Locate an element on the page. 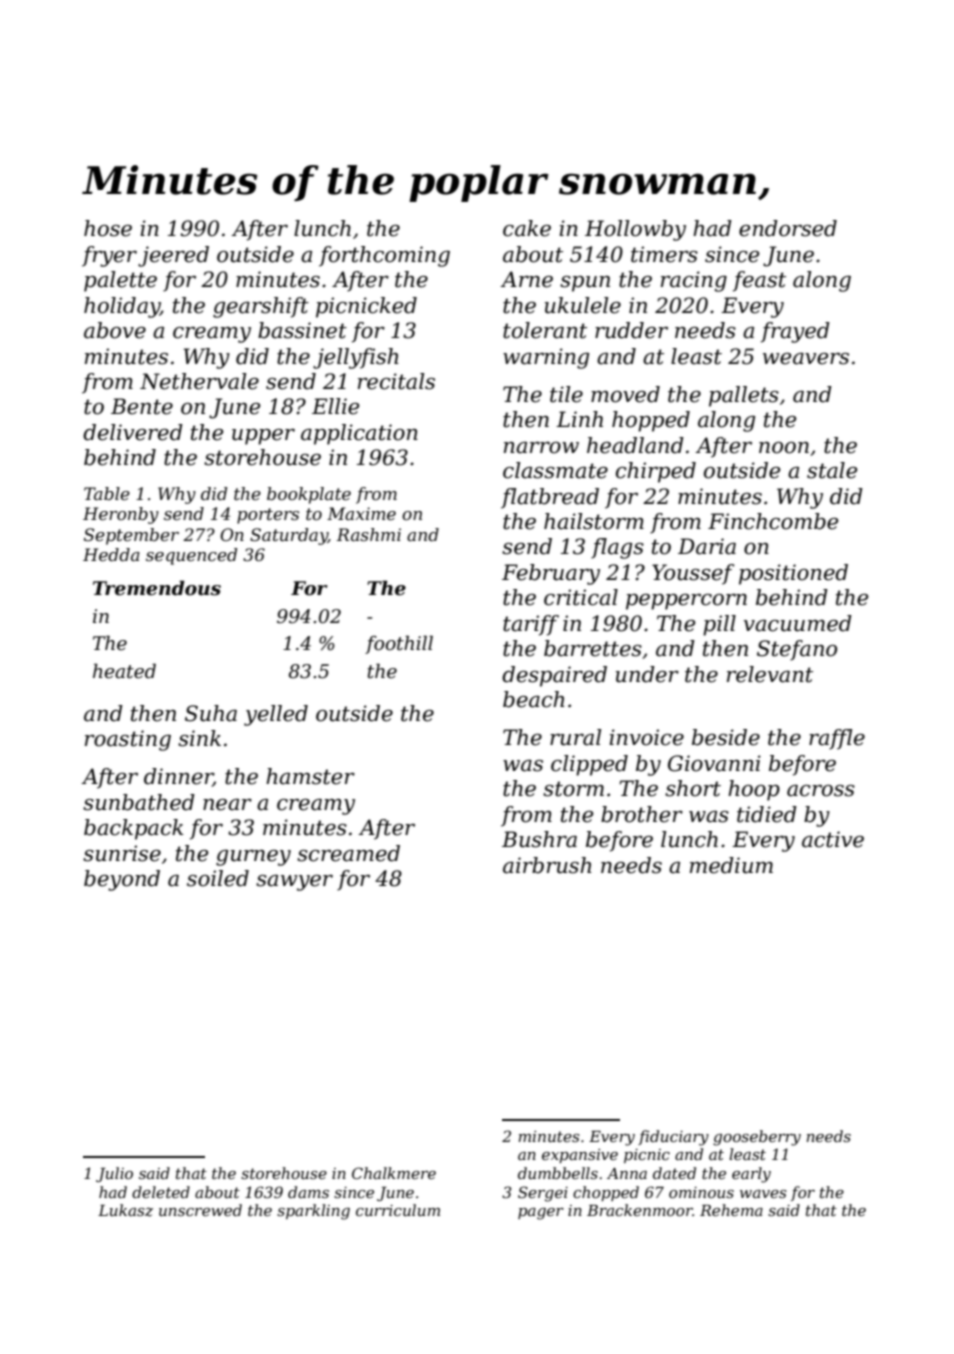 This image has width=954, height=1354. pill is located at coordinates (719, 625).
